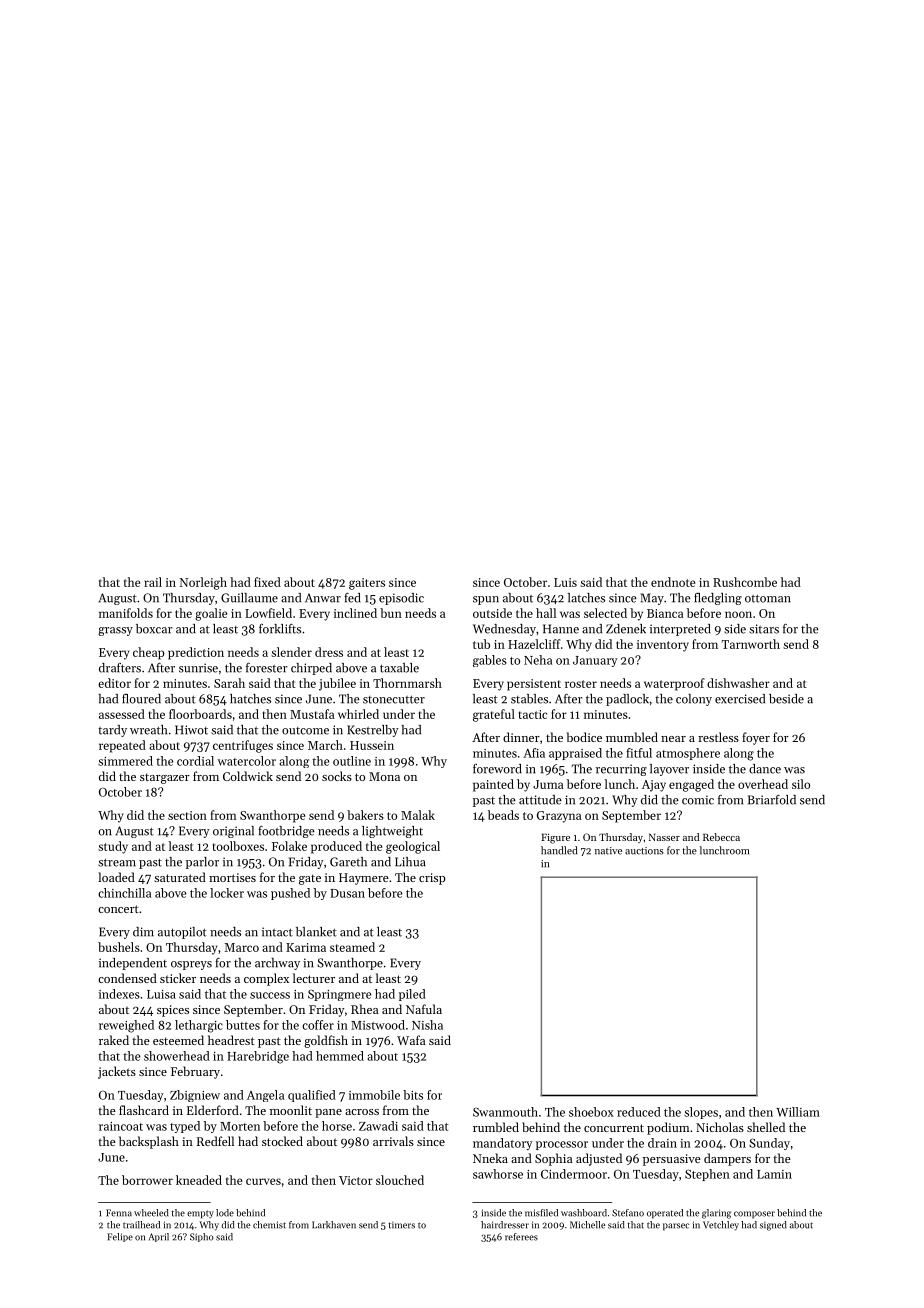 The image size is (924, 1308). I want to click on bun, so click(391, 613).
